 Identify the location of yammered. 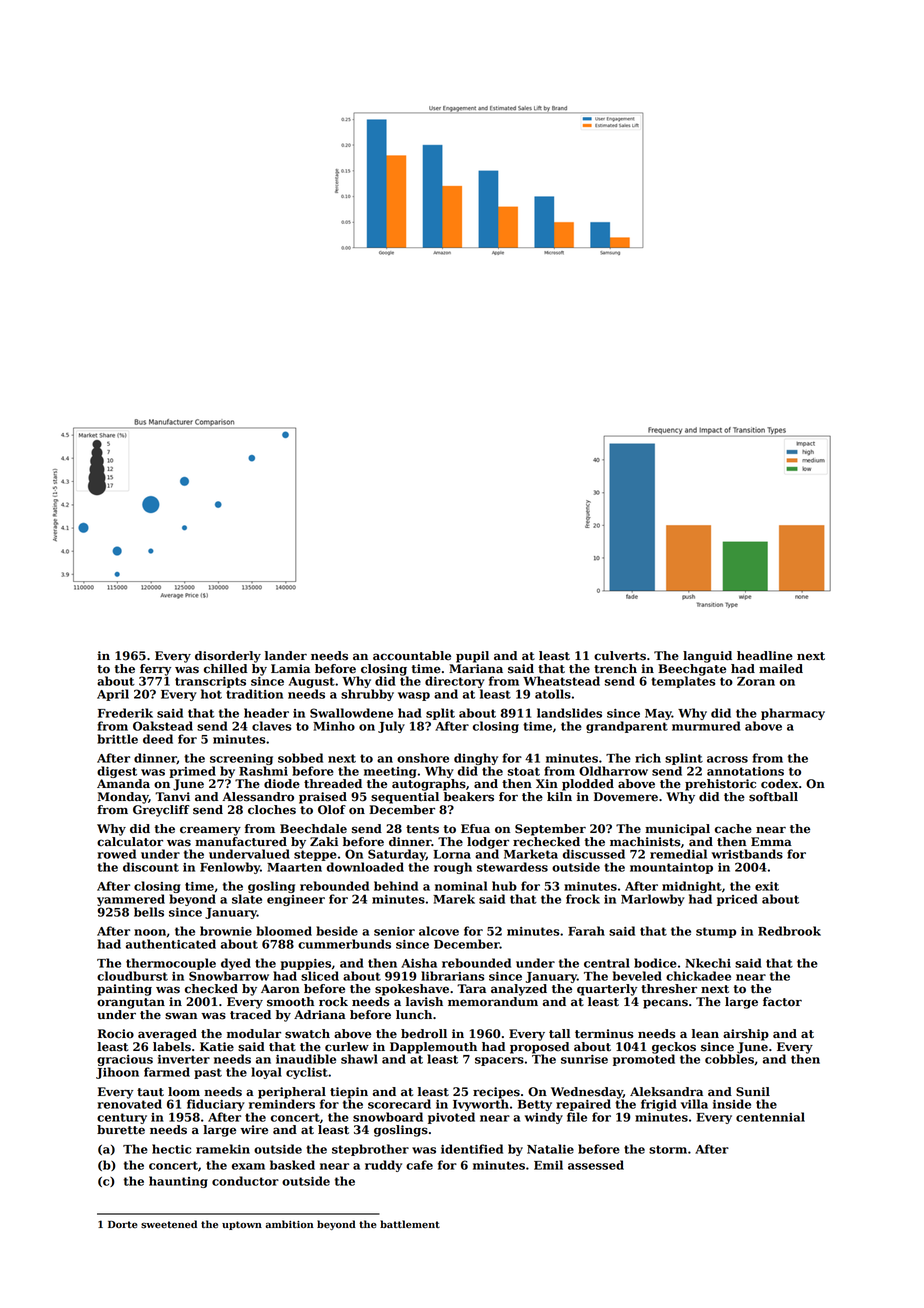
(131, 900).
